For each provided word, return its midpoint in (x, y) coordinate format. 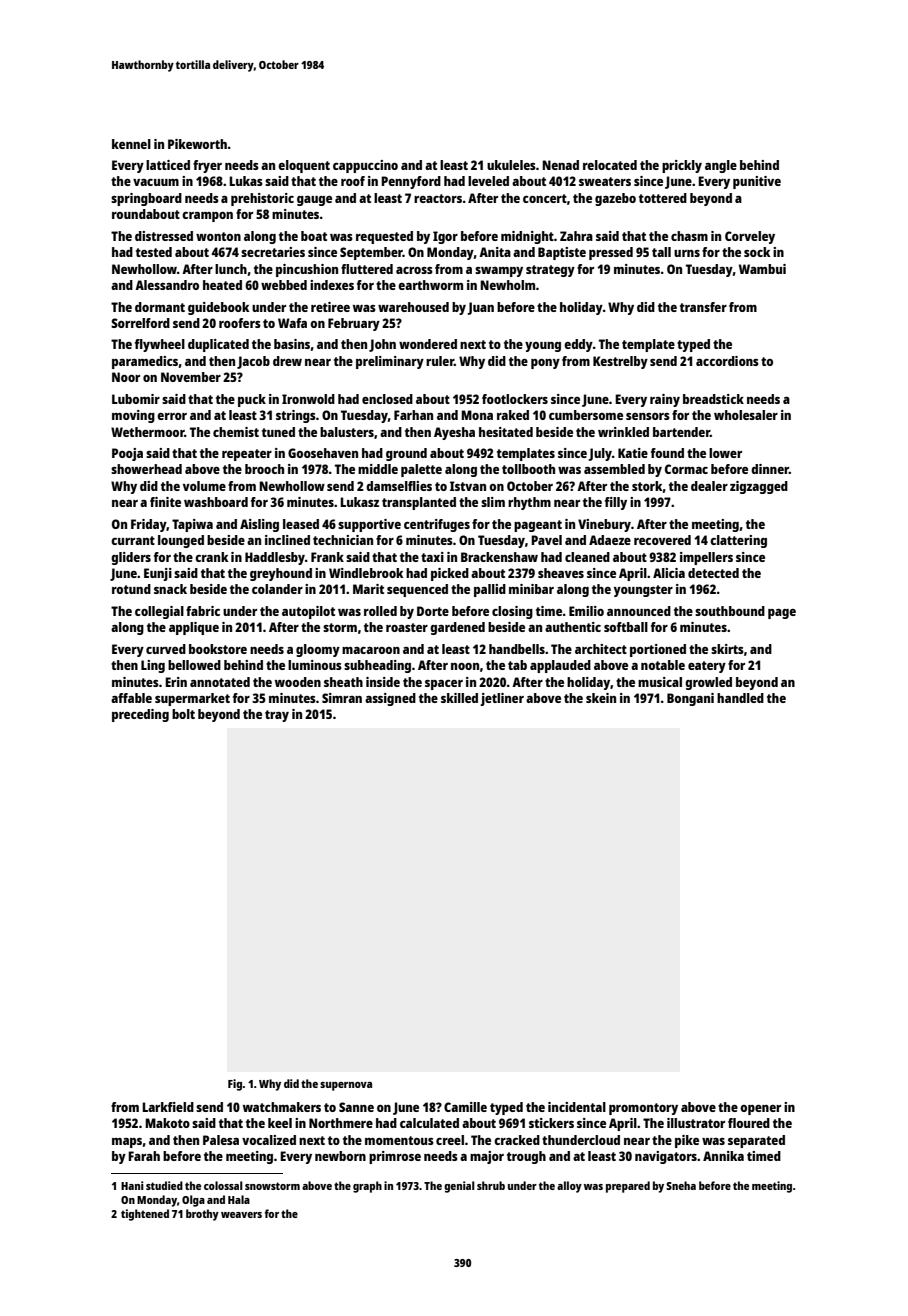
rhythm (529, 503)
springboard (146, 199)
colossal (223, 1185)
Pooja (127, 454)
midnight (527, 237)
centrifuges (437, 525)
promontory (643, 1109)
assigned (390, 699)
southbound (730, 611)
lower (725, 453)
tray (277, 716)
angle (721, 166)
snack (170, 589)
